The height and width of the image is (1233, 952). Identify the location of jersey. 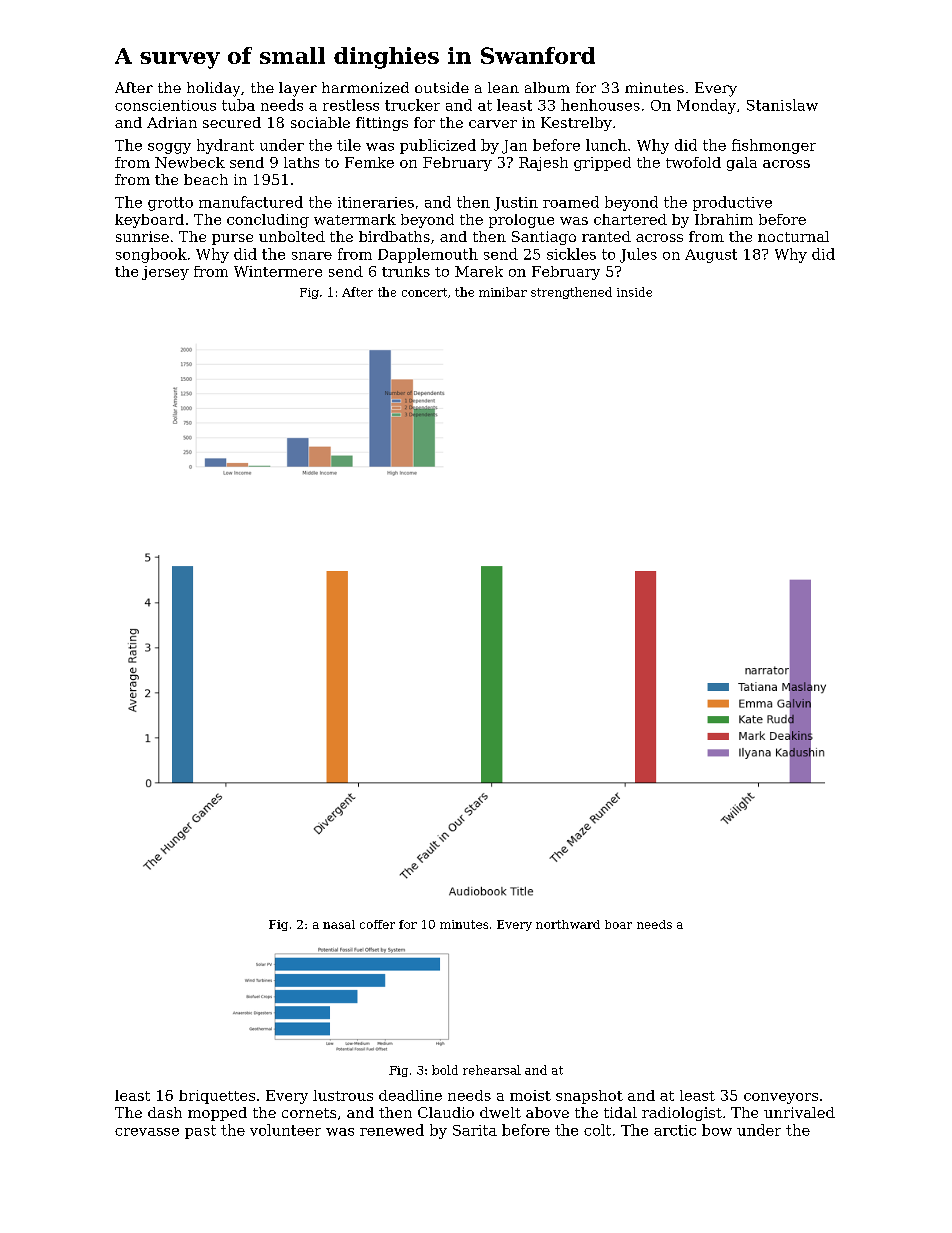
(165, 273).
